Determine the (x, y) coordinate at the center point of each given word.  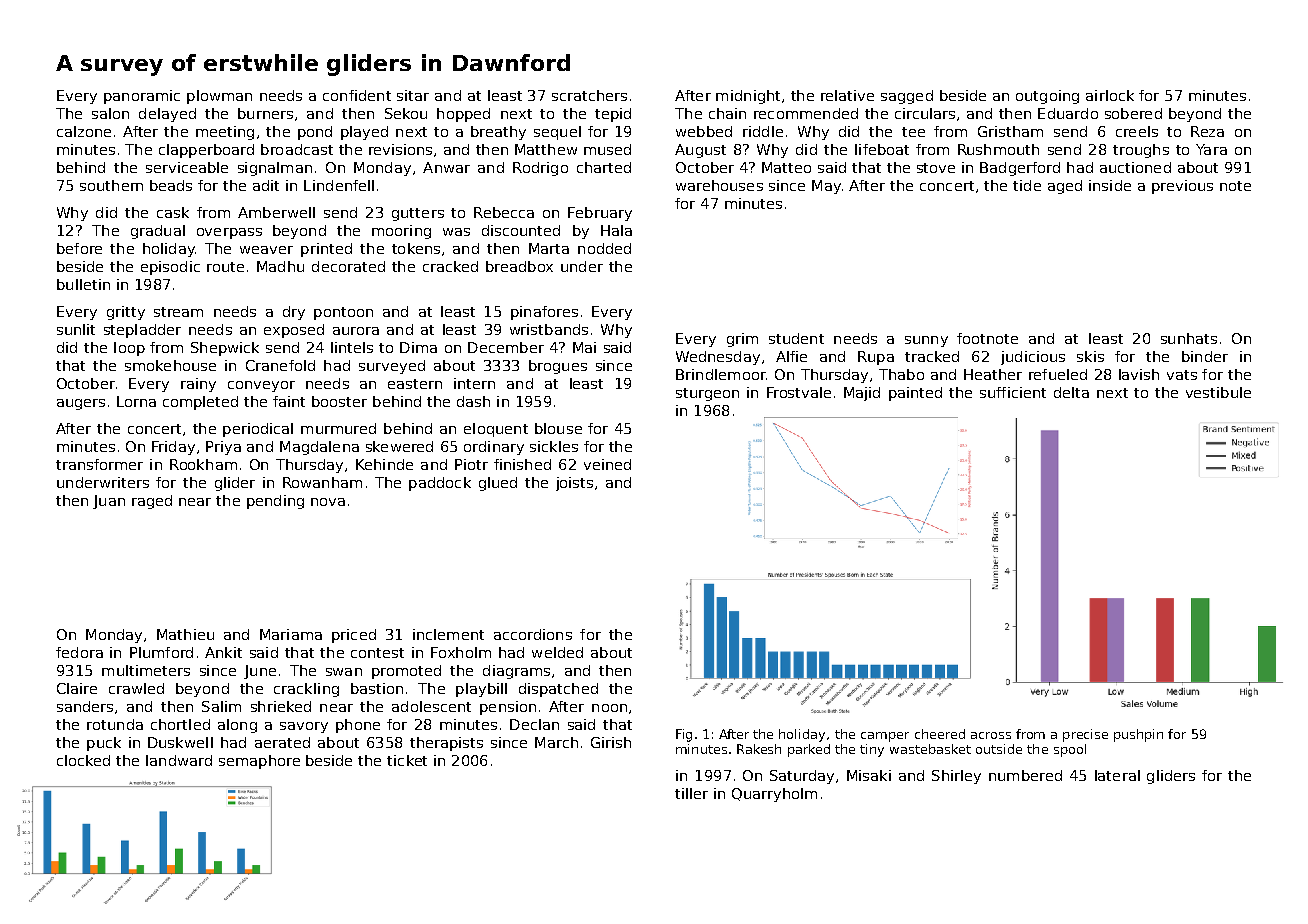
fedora (79, 652)
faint (289, 401)
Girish (611, 742)
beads (171, 185)
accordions (533, 634)
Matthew (546, 149)
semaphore (259, 762)
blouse (558, 428)
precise (1085, 735)
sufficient (1013, 392)
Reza (1207, 131)
